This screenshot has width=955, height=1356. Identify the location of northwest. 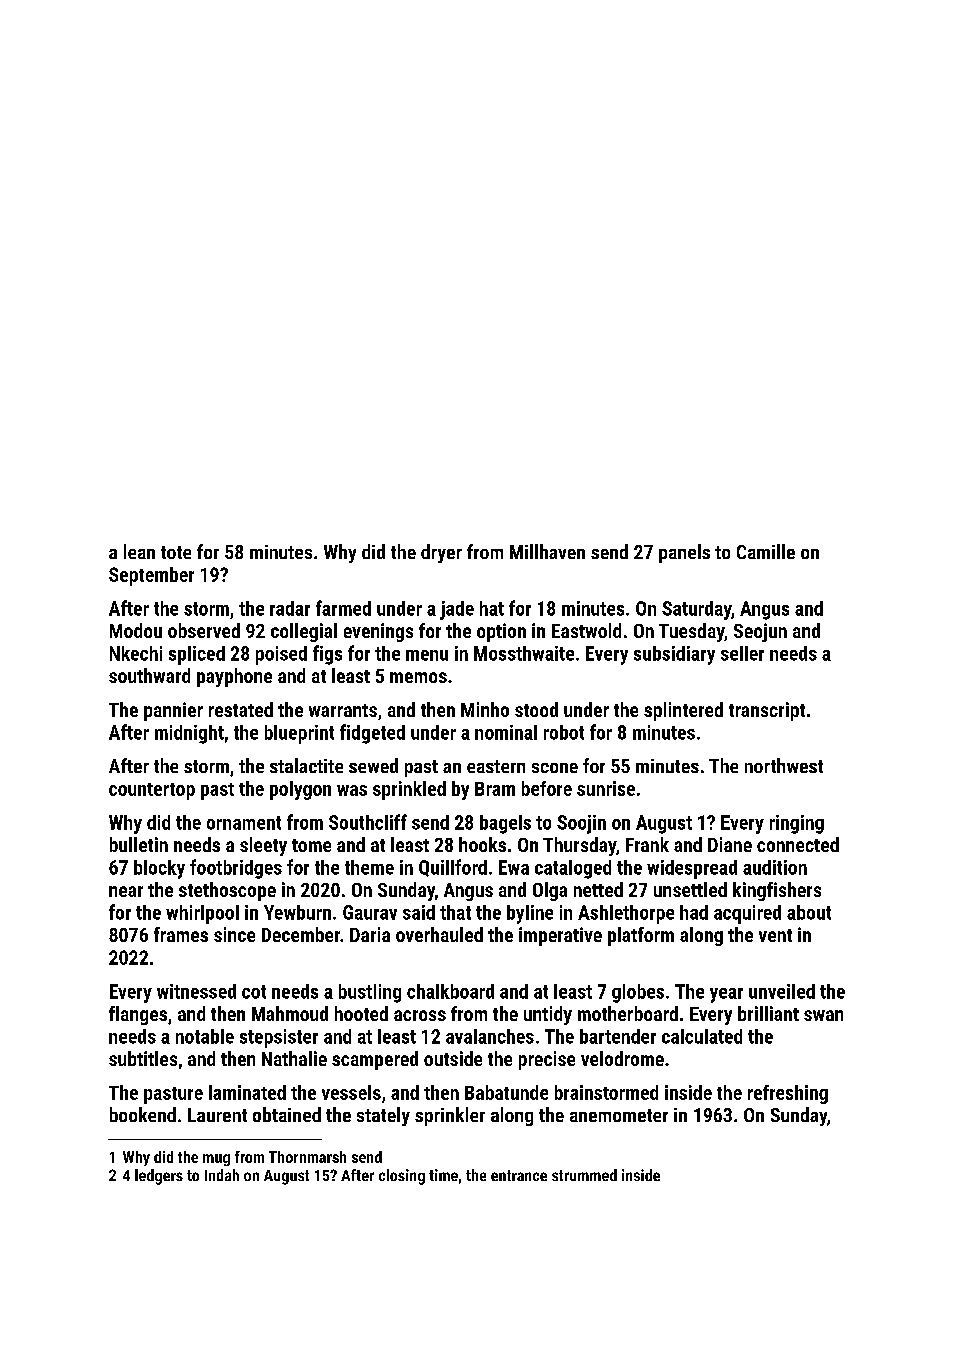
(784, 765).
